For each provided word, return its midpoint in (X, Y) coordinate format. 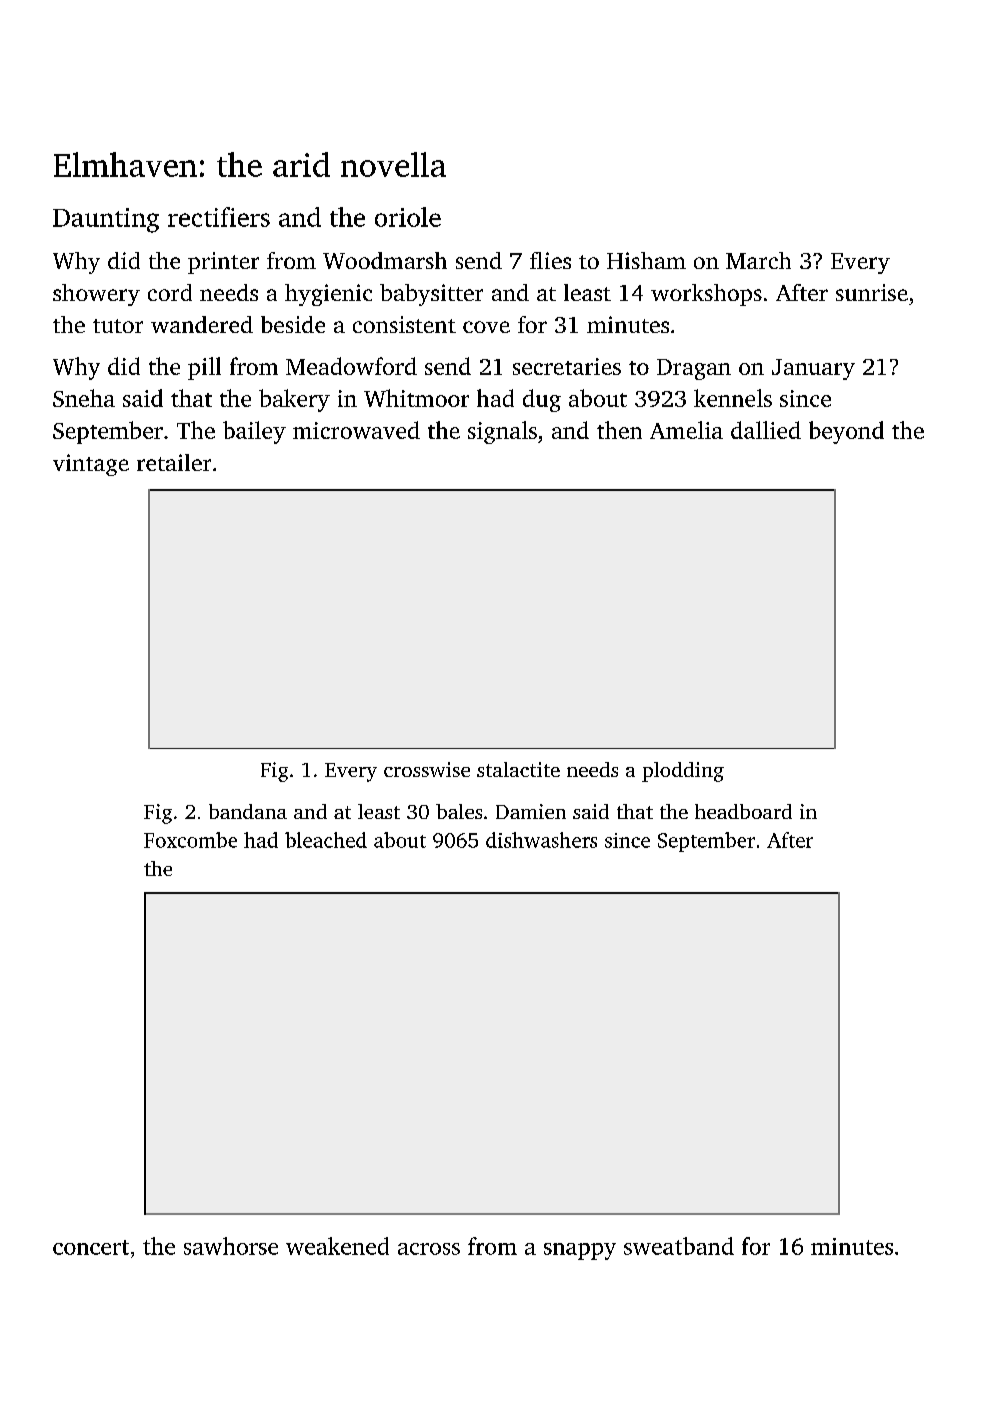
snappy (580, 1251)
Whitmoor (416, 398)
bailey (254, 432)
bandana (248, 811)
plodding (683, 772)
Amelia (686, 430)
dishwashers (541, 840)
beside (293, 324)
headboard (743, 811)
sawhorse (231, 1246)
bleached (326, 840)
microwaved (356, 430)
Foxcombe (190, 840)
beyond (846, 432)
